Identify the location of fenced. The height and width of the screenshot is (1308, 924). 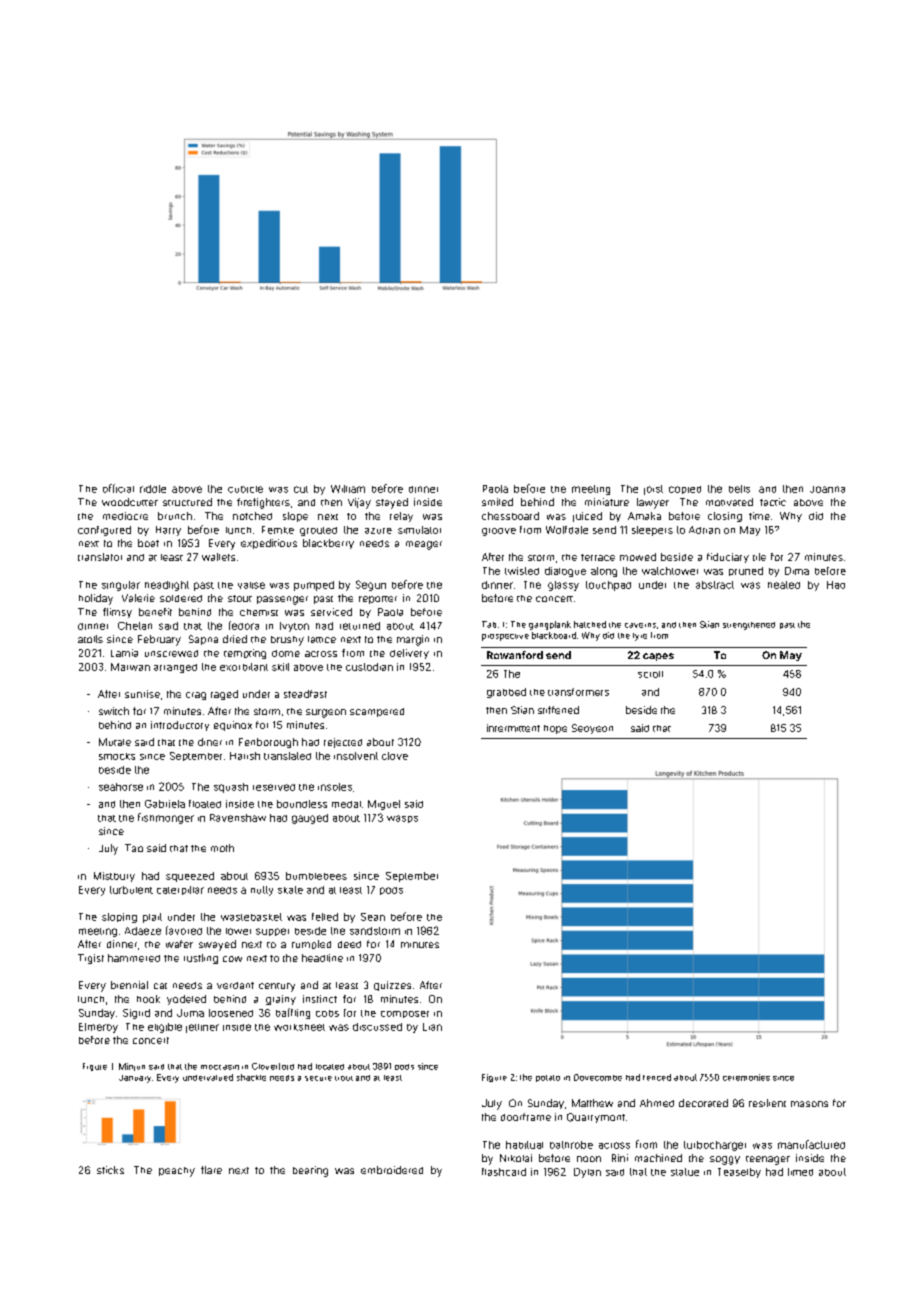
(657, 1077).
